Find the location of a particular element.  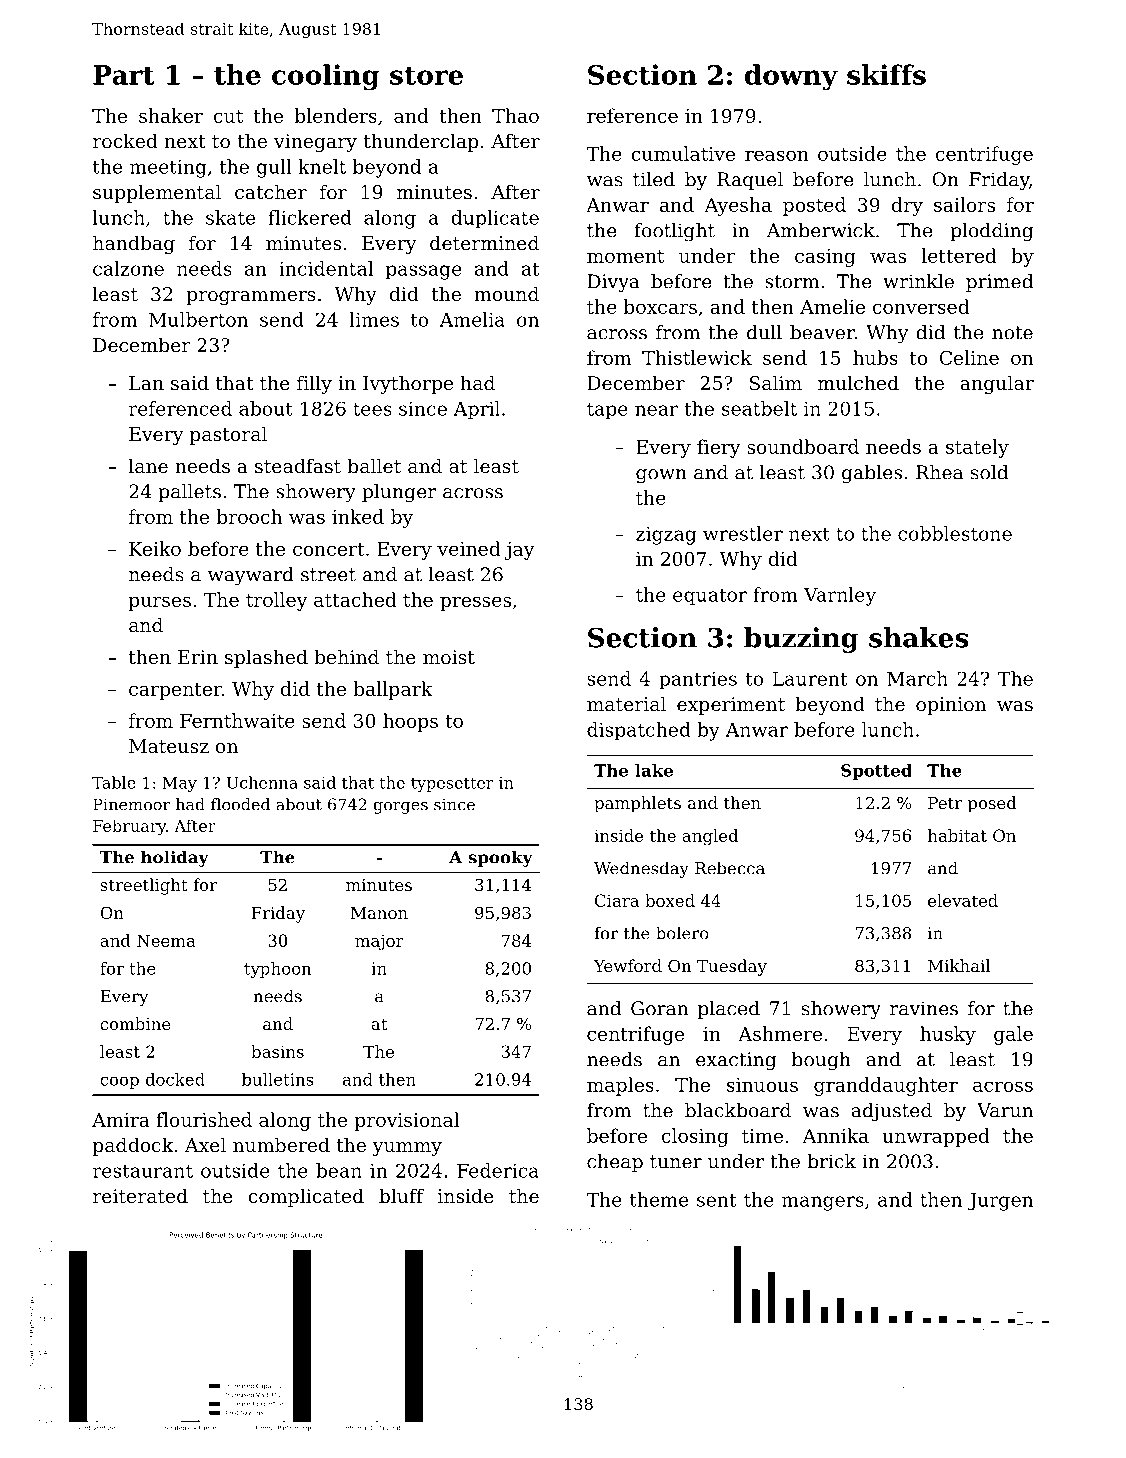

store is located at coordinates (426, 75).
